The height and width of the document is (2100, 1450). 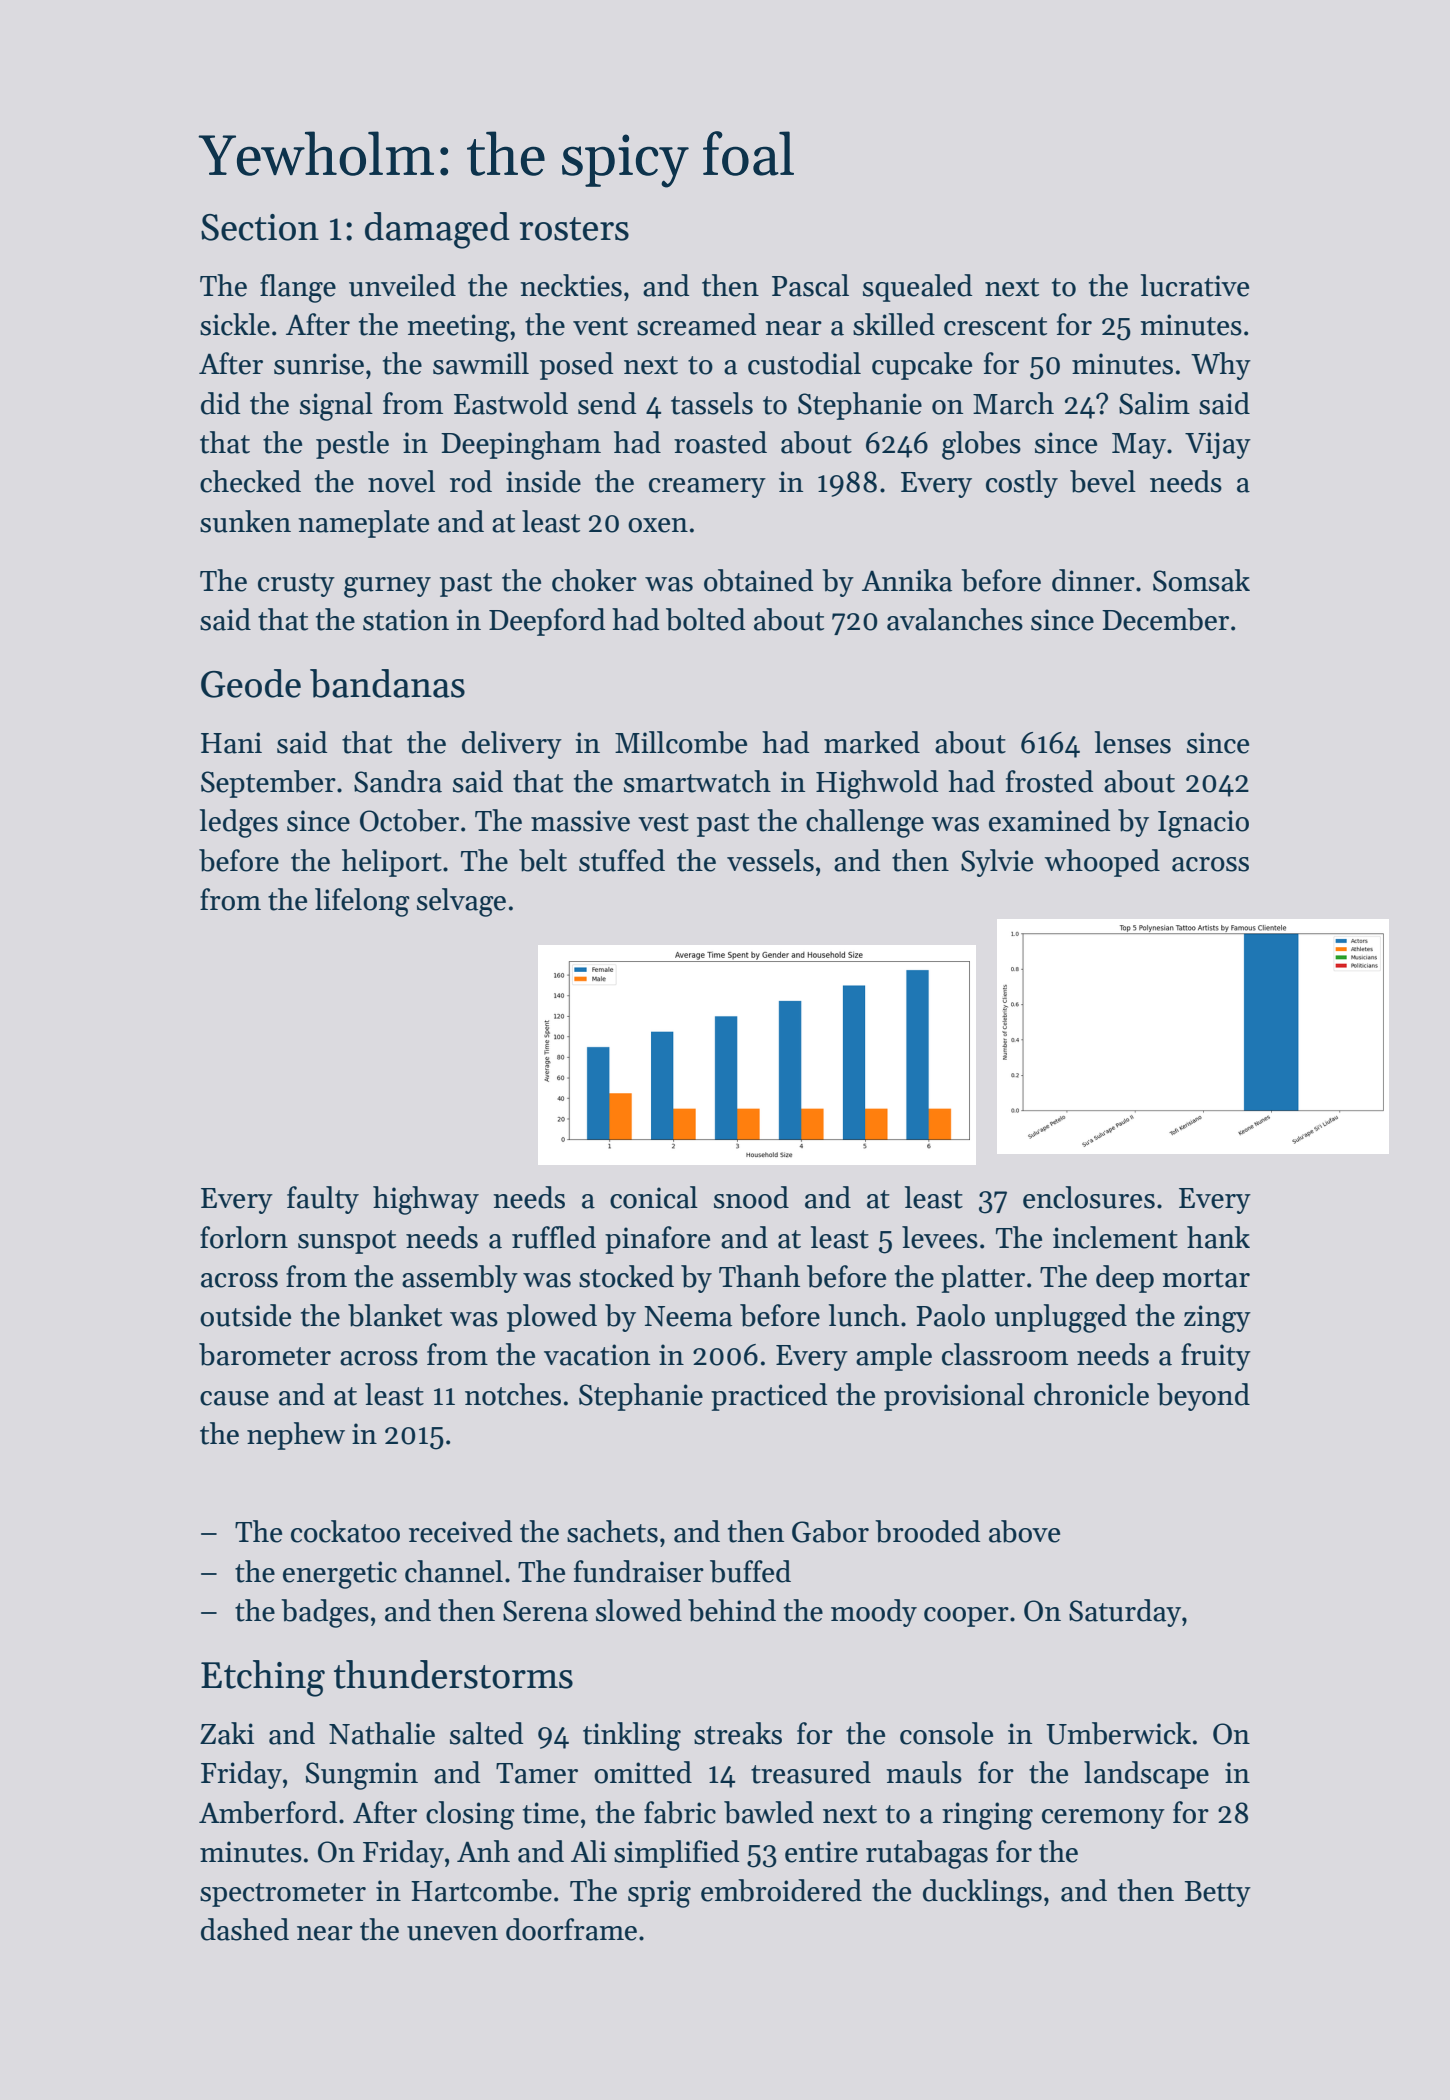 What do you see at coordinates (1218, 445) in the document?
I see `Vijay` at bounding box center [1218, 445].
